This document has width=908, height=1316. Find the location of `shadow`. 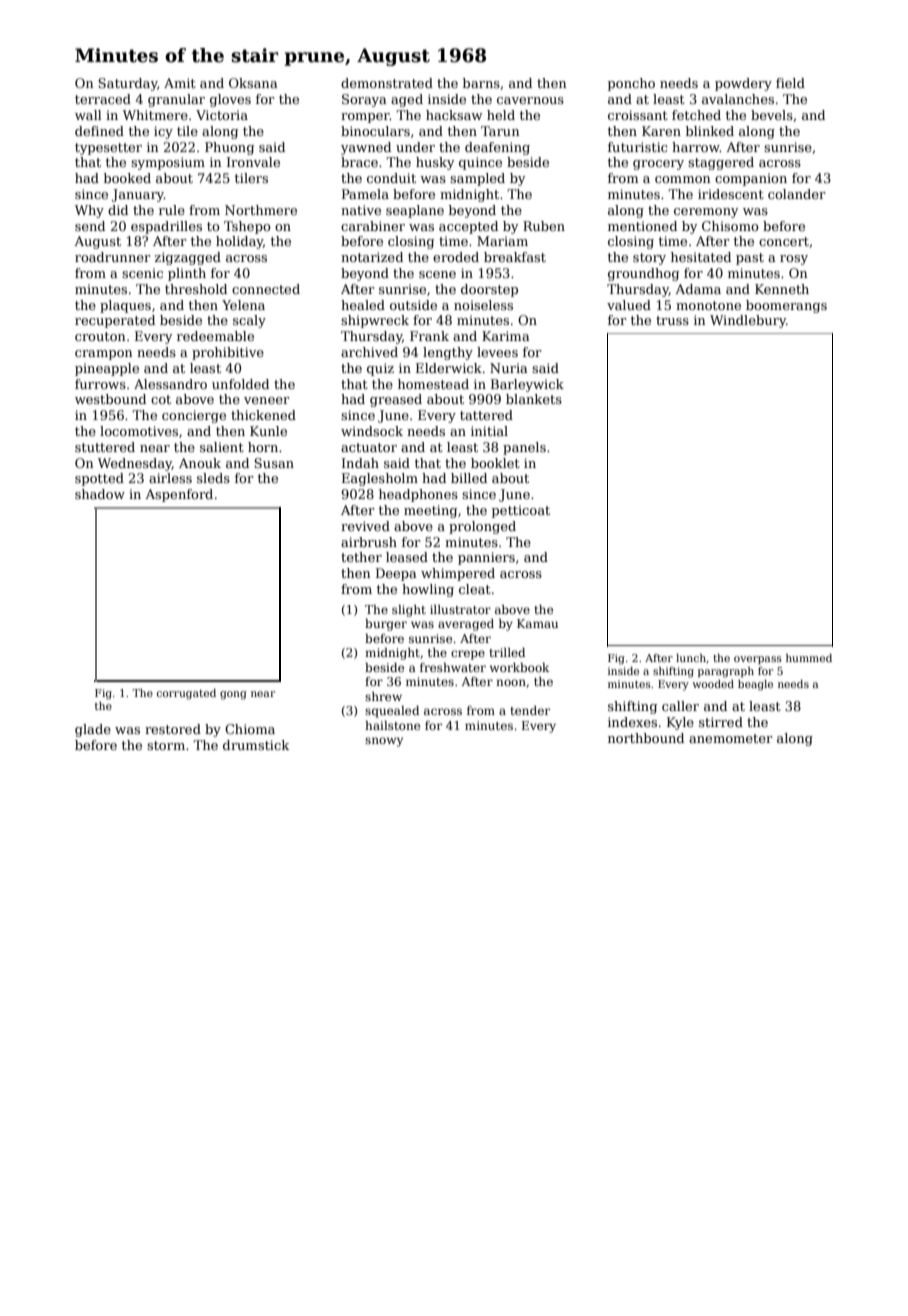

shadow is located at coordinates (100, 494).
